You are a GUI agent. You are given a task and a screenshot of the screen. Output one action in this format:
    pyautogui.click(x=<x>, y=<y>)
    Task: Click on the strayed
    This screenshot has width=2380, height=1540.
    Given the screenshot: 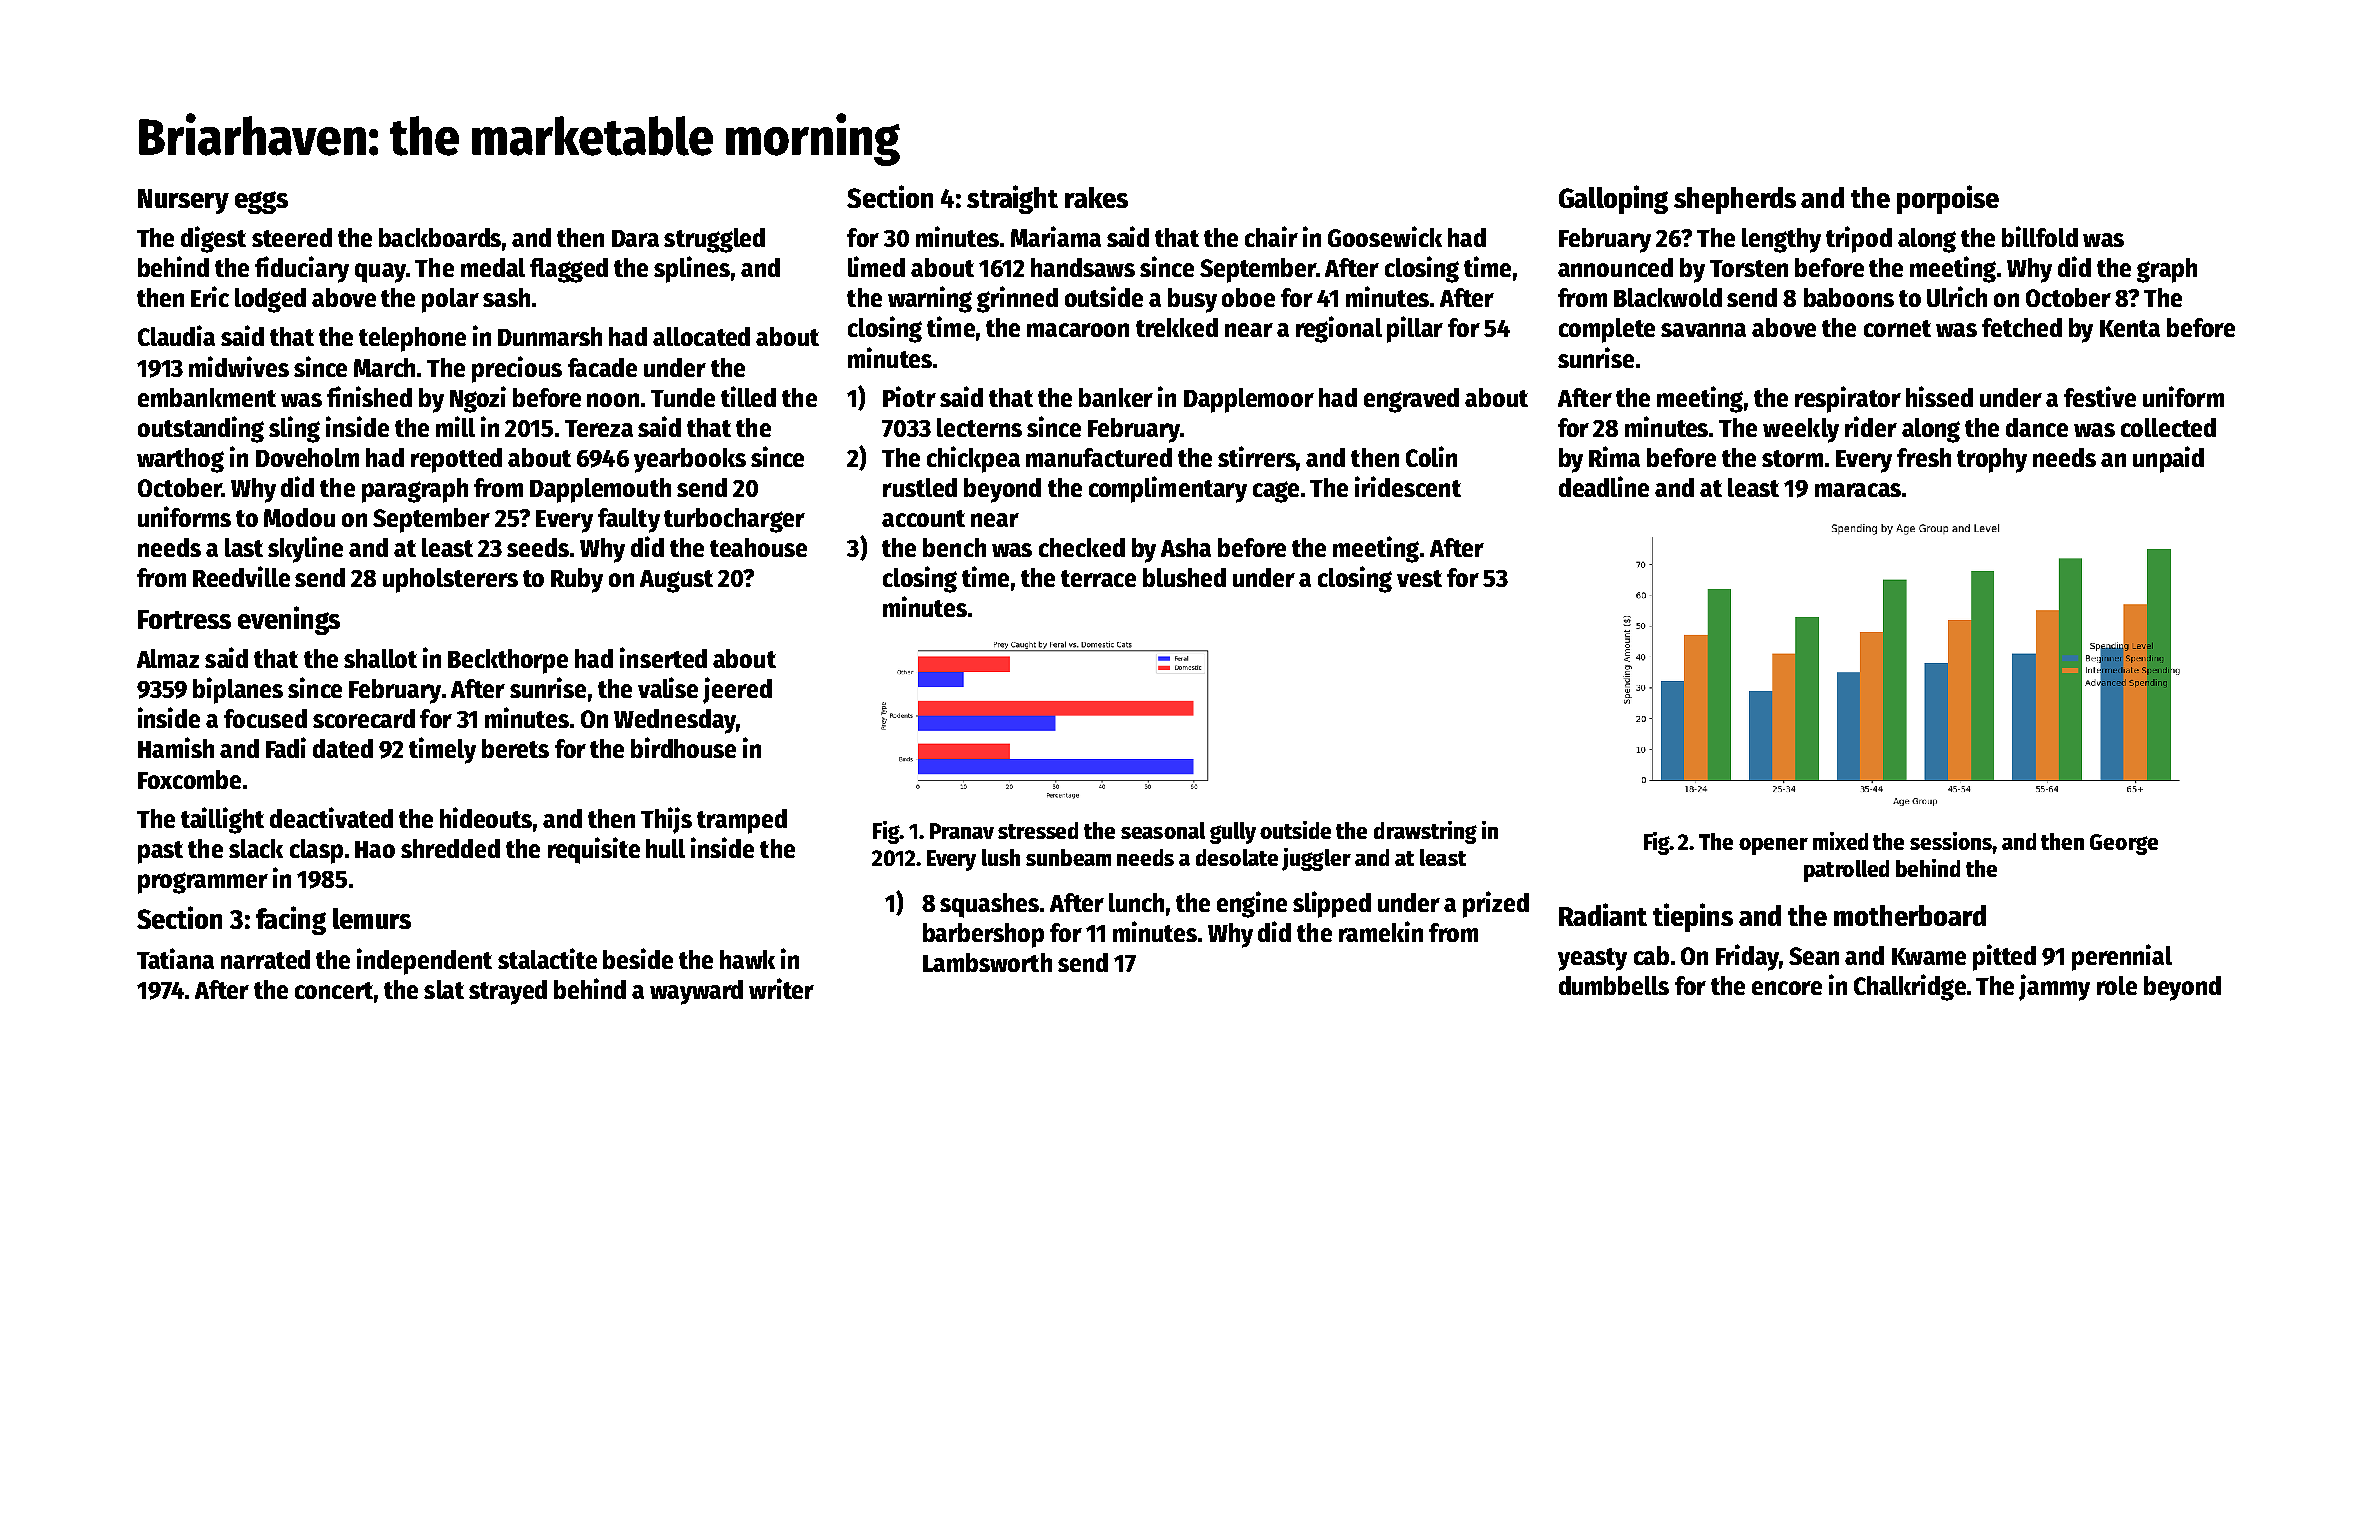 What is the action you would take?
    pyautogui.click(x=508, y=992)
